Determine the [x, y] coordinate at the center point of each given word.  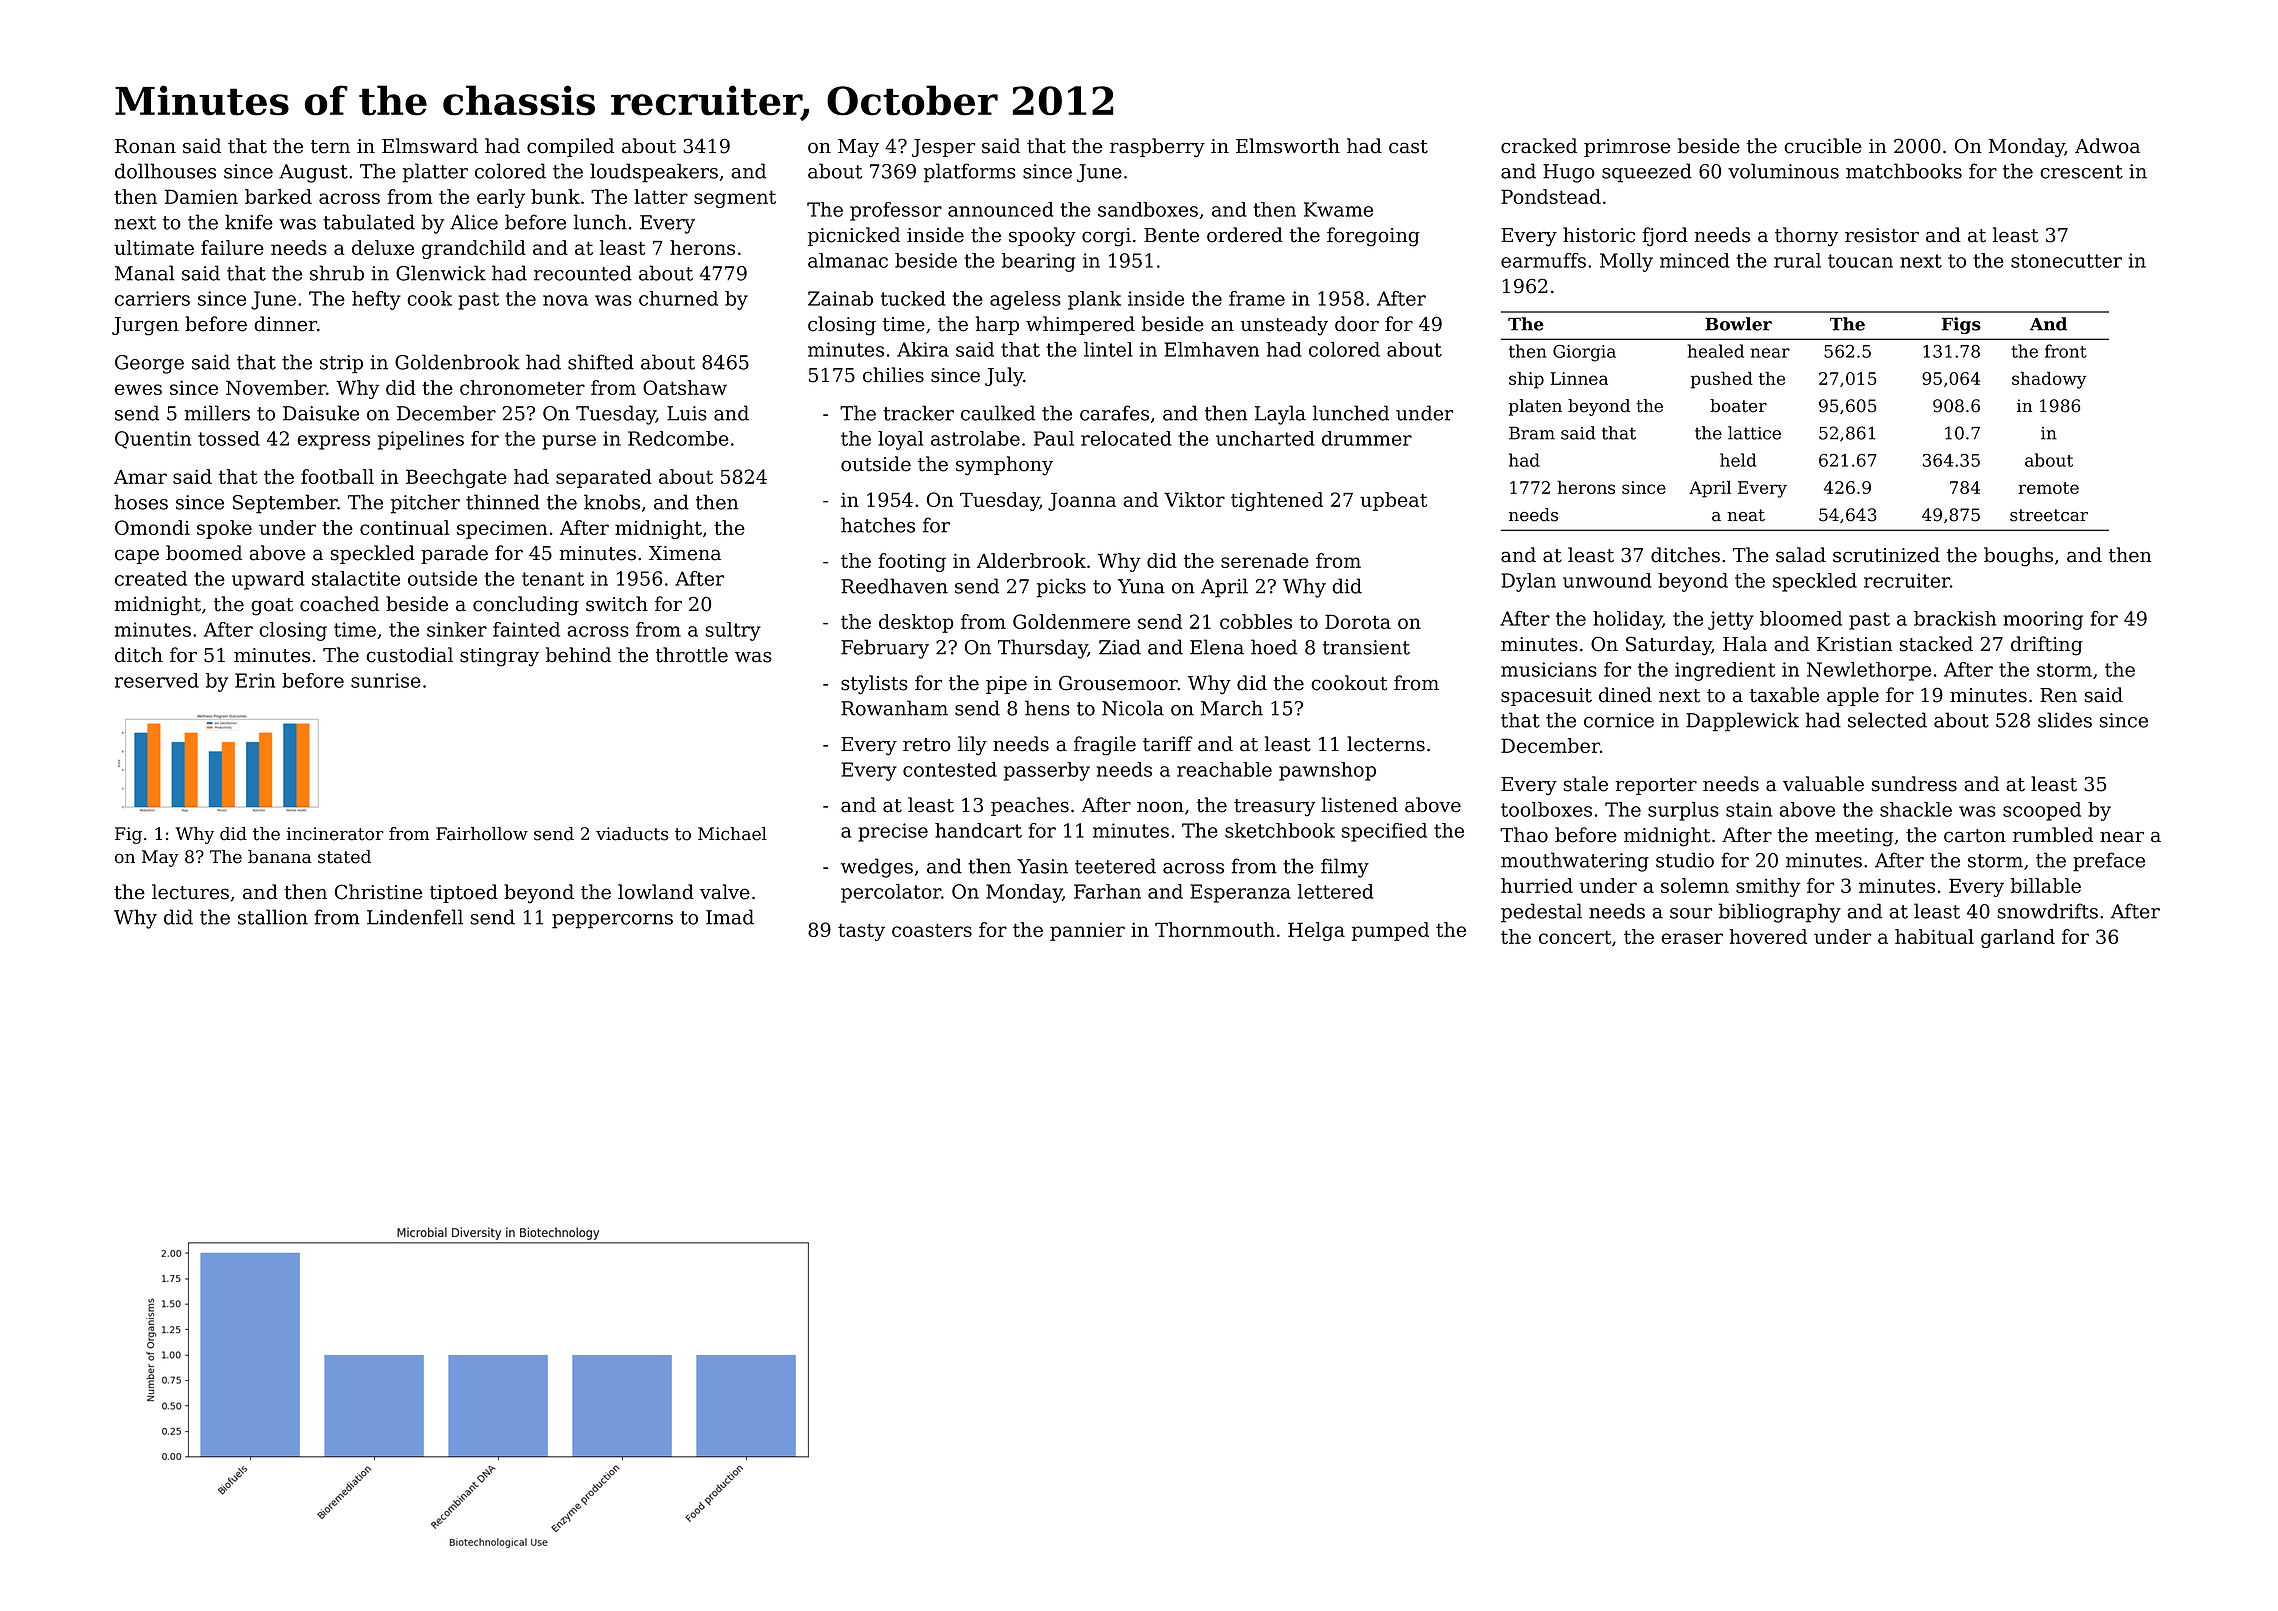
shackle [1916, 809]
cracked [1539, 146]
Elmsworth [1288, 146]
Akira [923, 349]
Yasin [1042, 866]
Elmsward [430, 146]
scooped [2042, 811]
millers [217, 413]
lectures [190, 892]
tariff [1168, 744]
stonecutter [2066, 261]
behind [578, 655]
